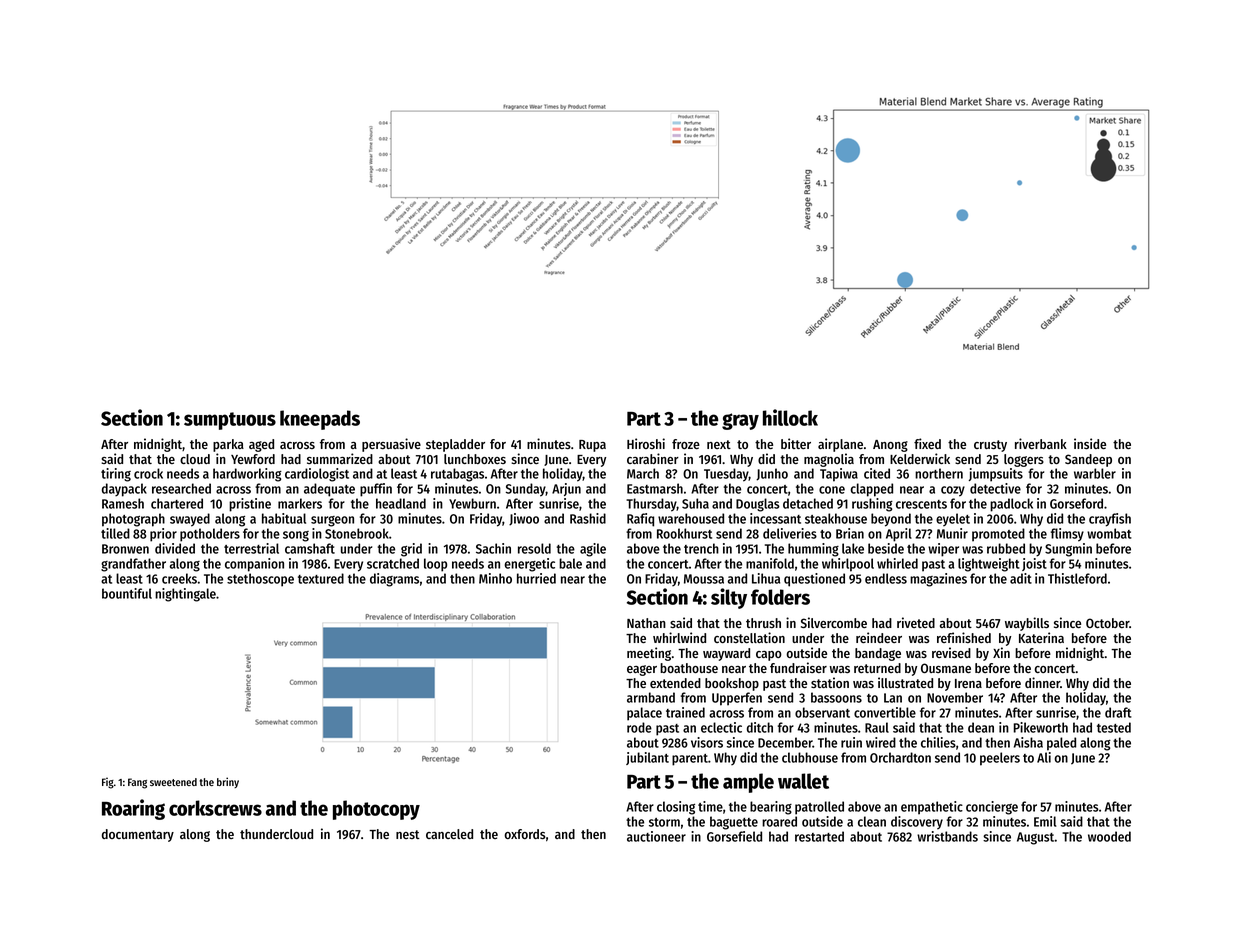 This screenshot has width=1233, height=952. I want to click on thrush, so click(763, 623).
